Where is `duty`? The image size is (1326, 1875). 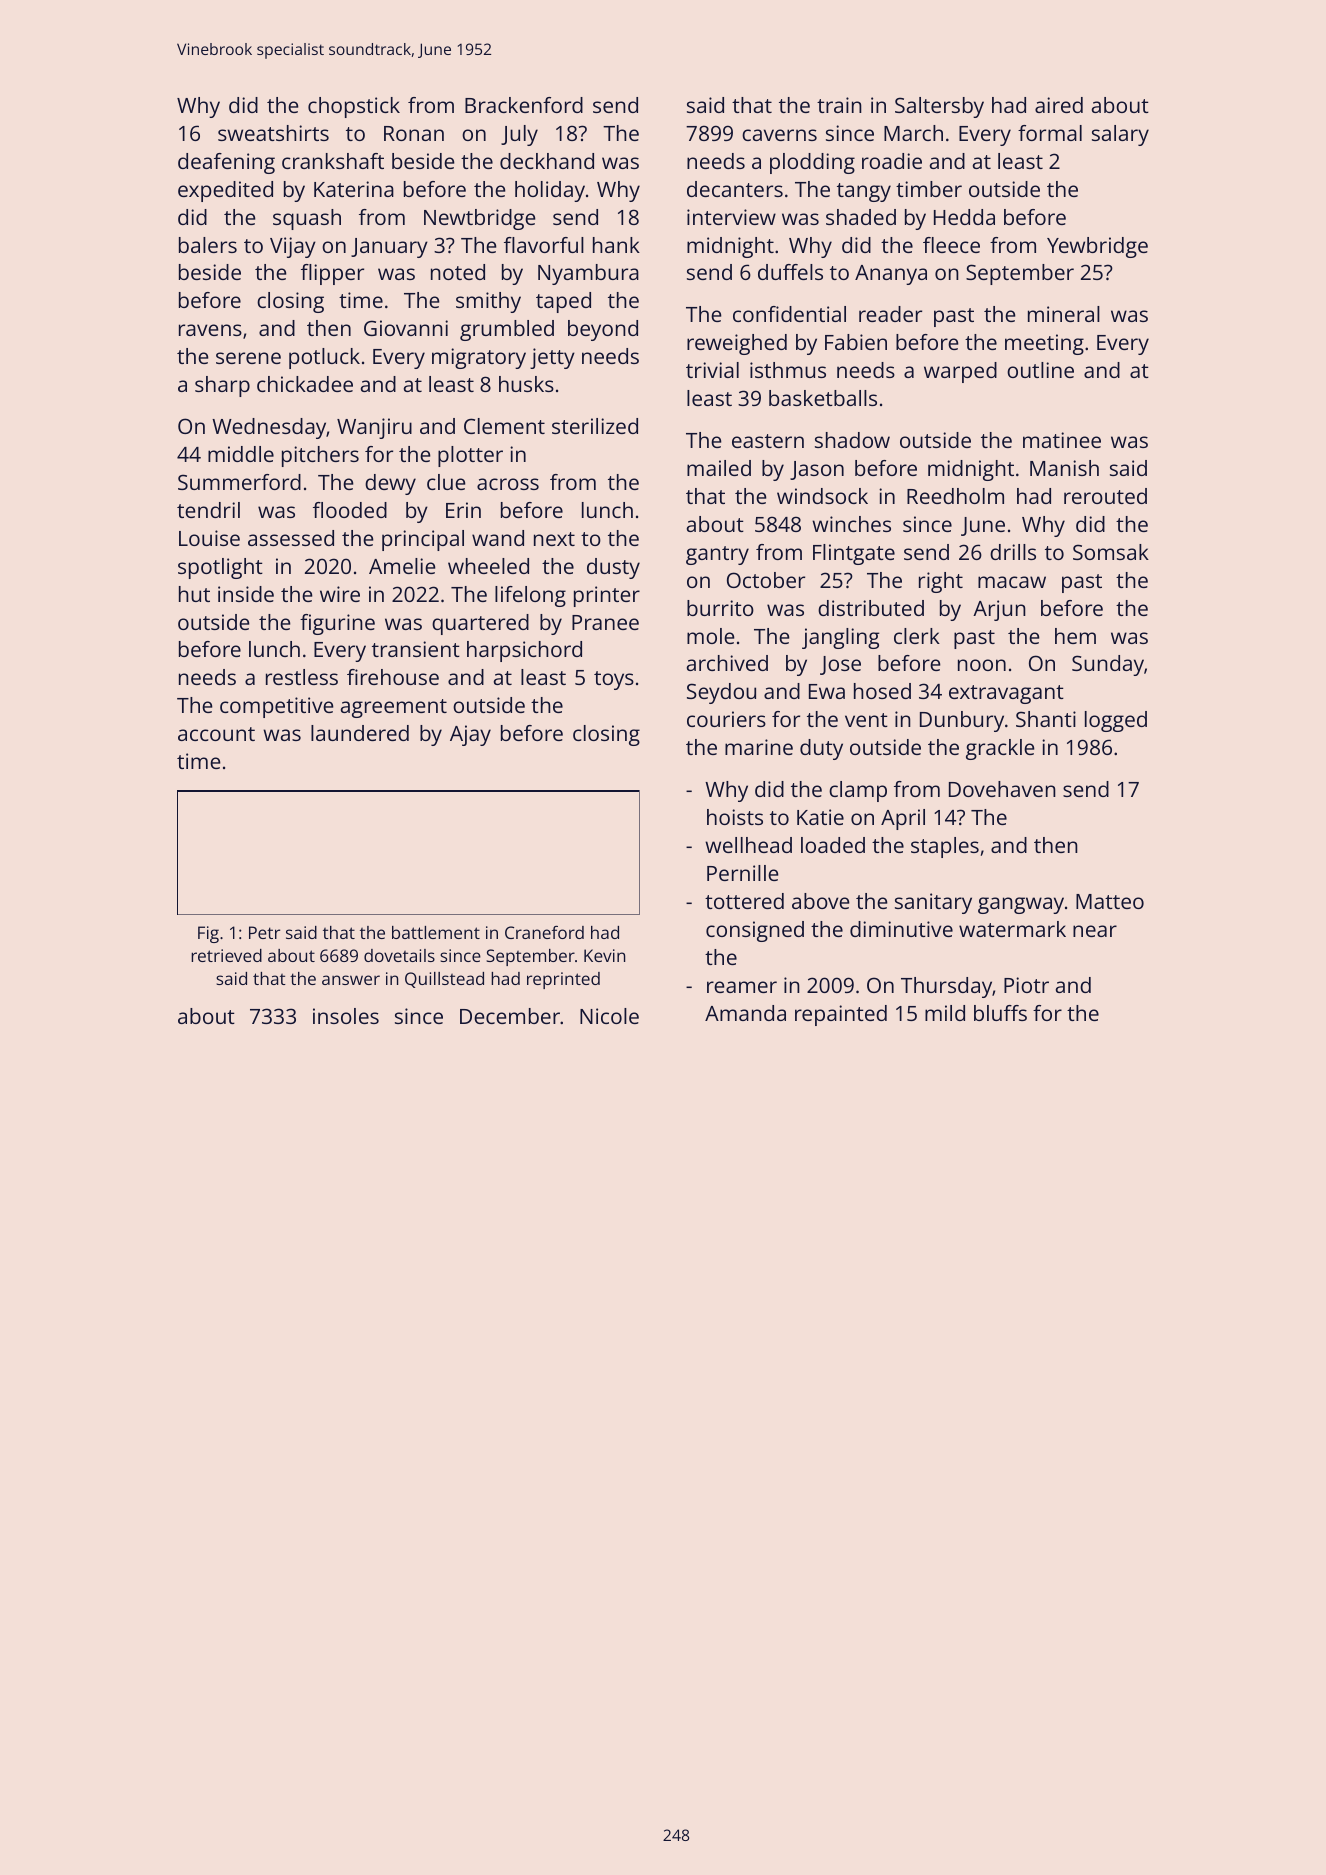 duty is located at coordinates (821, 749).
